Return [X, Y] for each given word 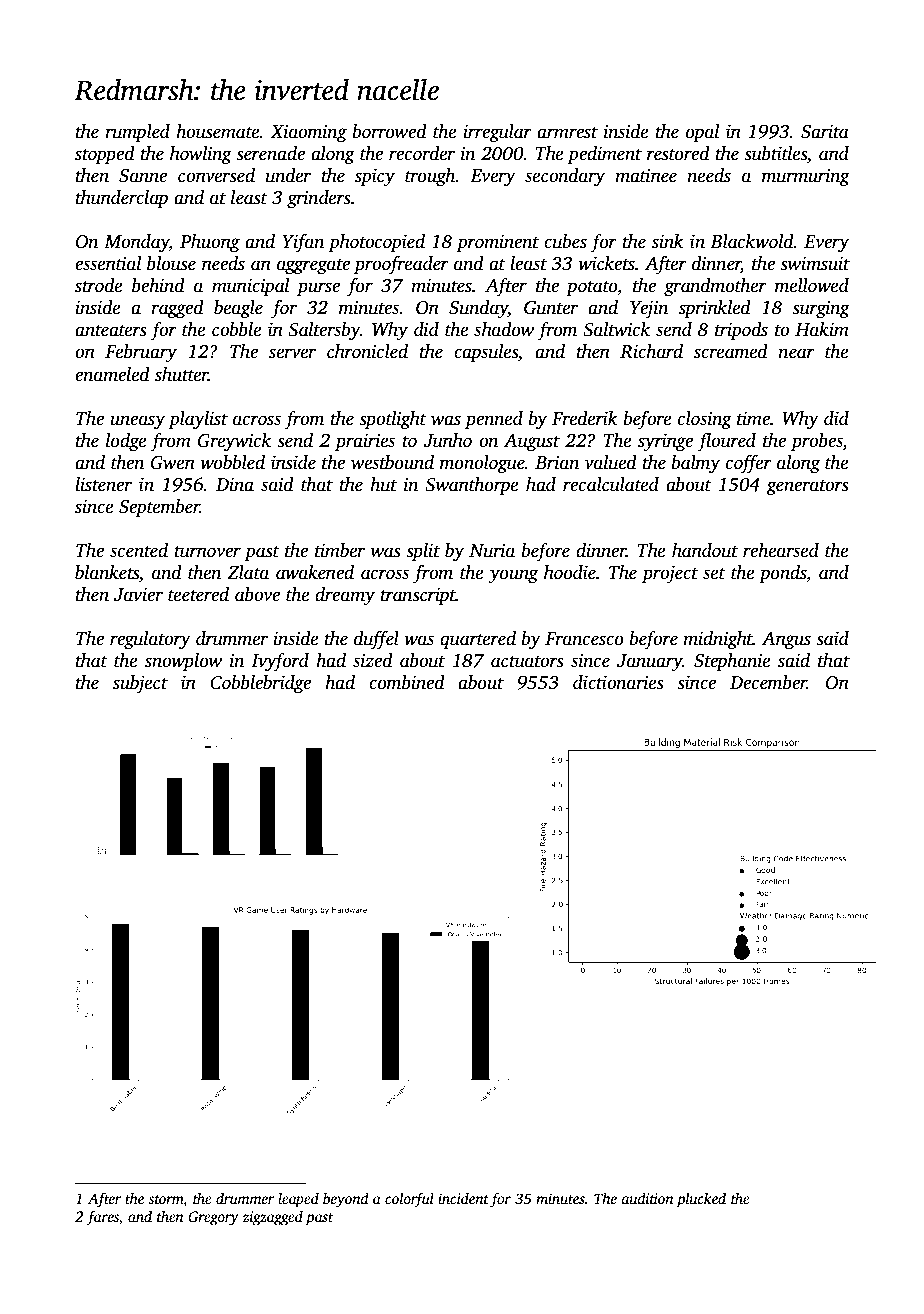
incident [463, 1198]
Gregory [213, 1218]
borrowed [390, 131]
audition [647, 1198]
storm [166, 1201]
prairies [365, 442]
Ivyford [280, 662]
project [670, 574]
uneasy [137, 422]
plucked [701, 1200]
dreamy [345, 596]
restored [678, 153]
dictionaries [618, 682]
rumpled [137, 133]
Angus [786, 641]
